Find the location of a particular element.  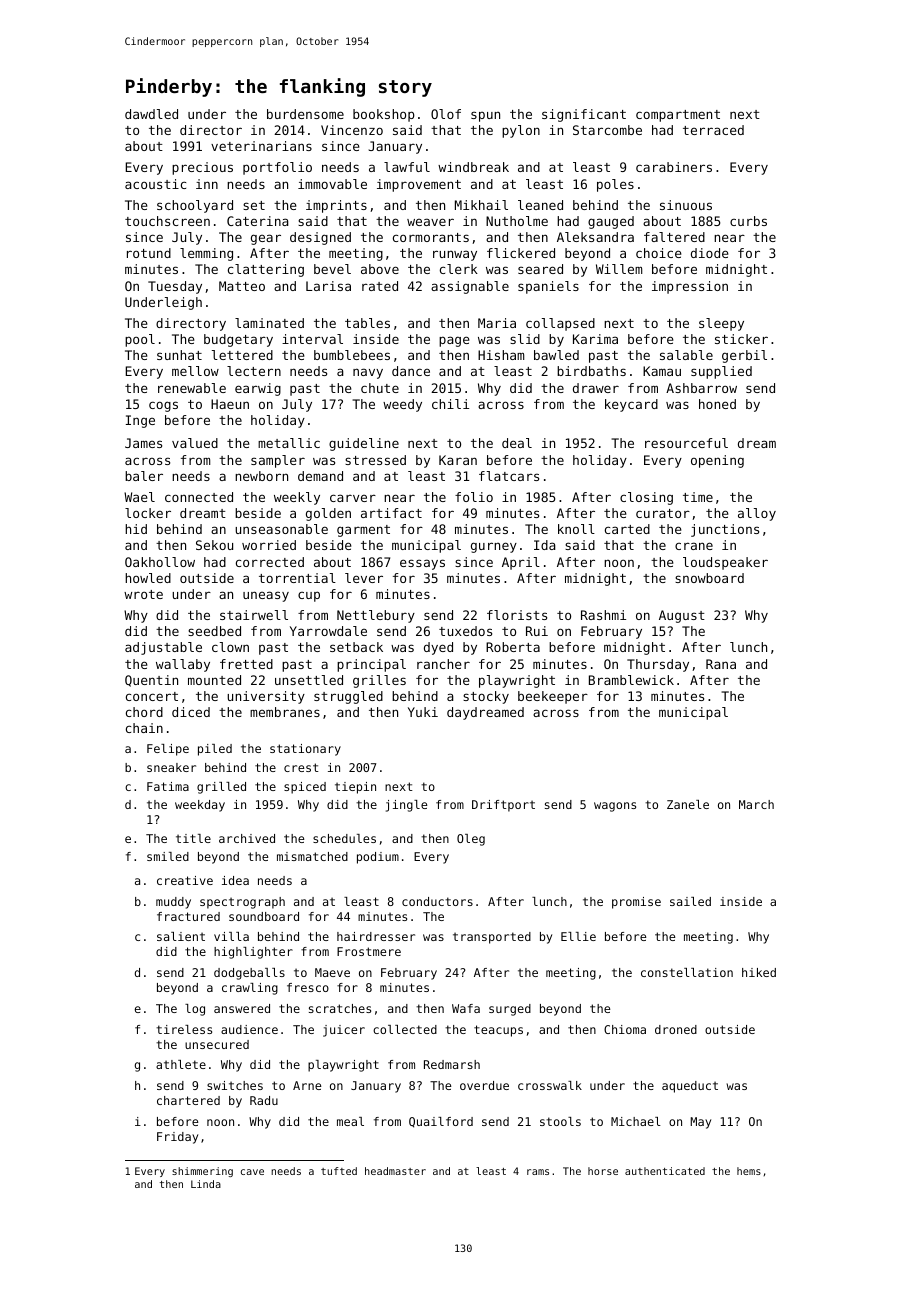

tufted is located at coordinates (339, 1171).
